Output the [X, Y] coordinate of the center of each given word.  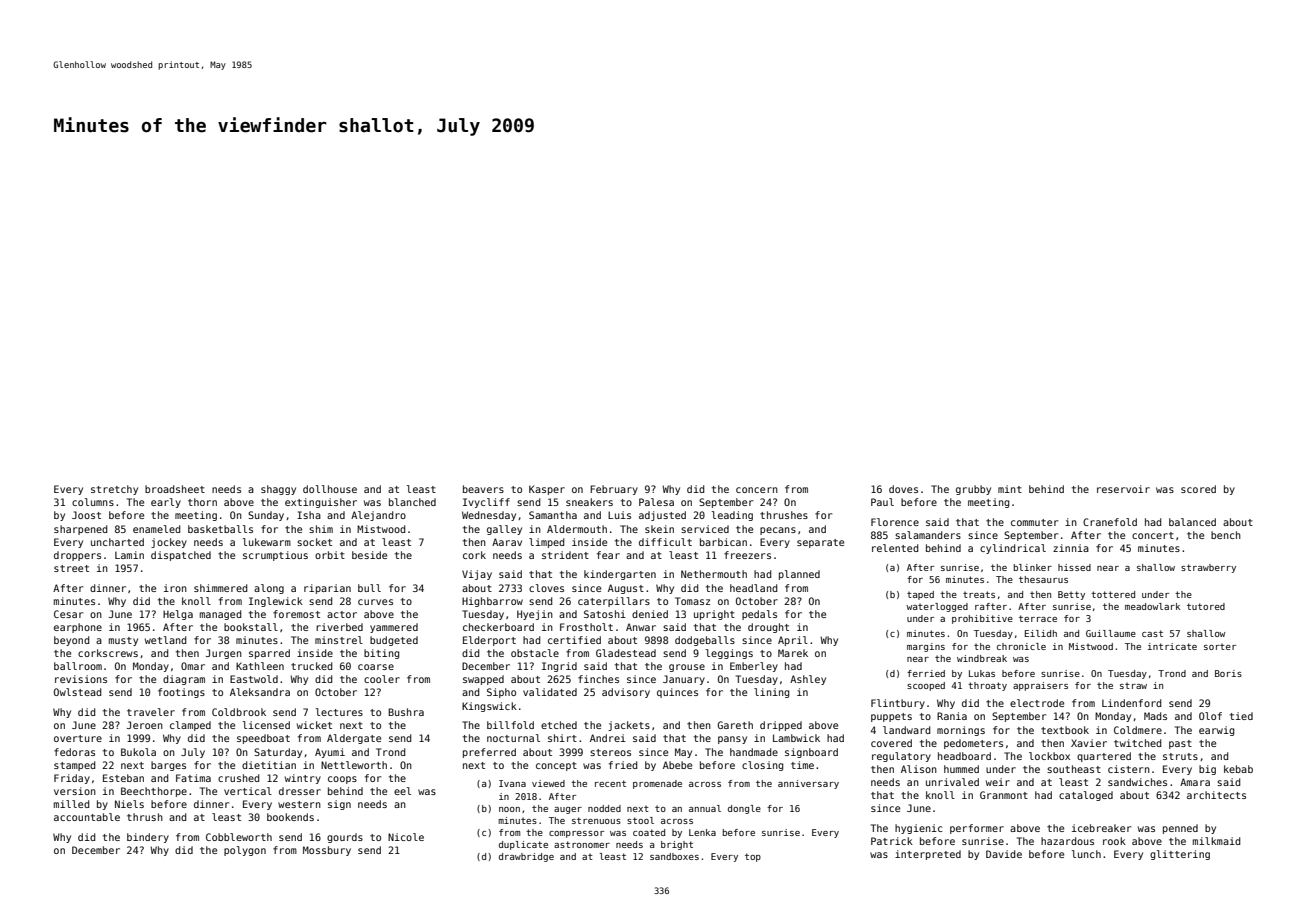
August [626, 589]
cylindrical [1013, 549]
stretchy [114, 490]
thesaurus [1043, 579]
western [299, 804]
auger [568, 810]
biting [381, 654]
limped [546, 543]
